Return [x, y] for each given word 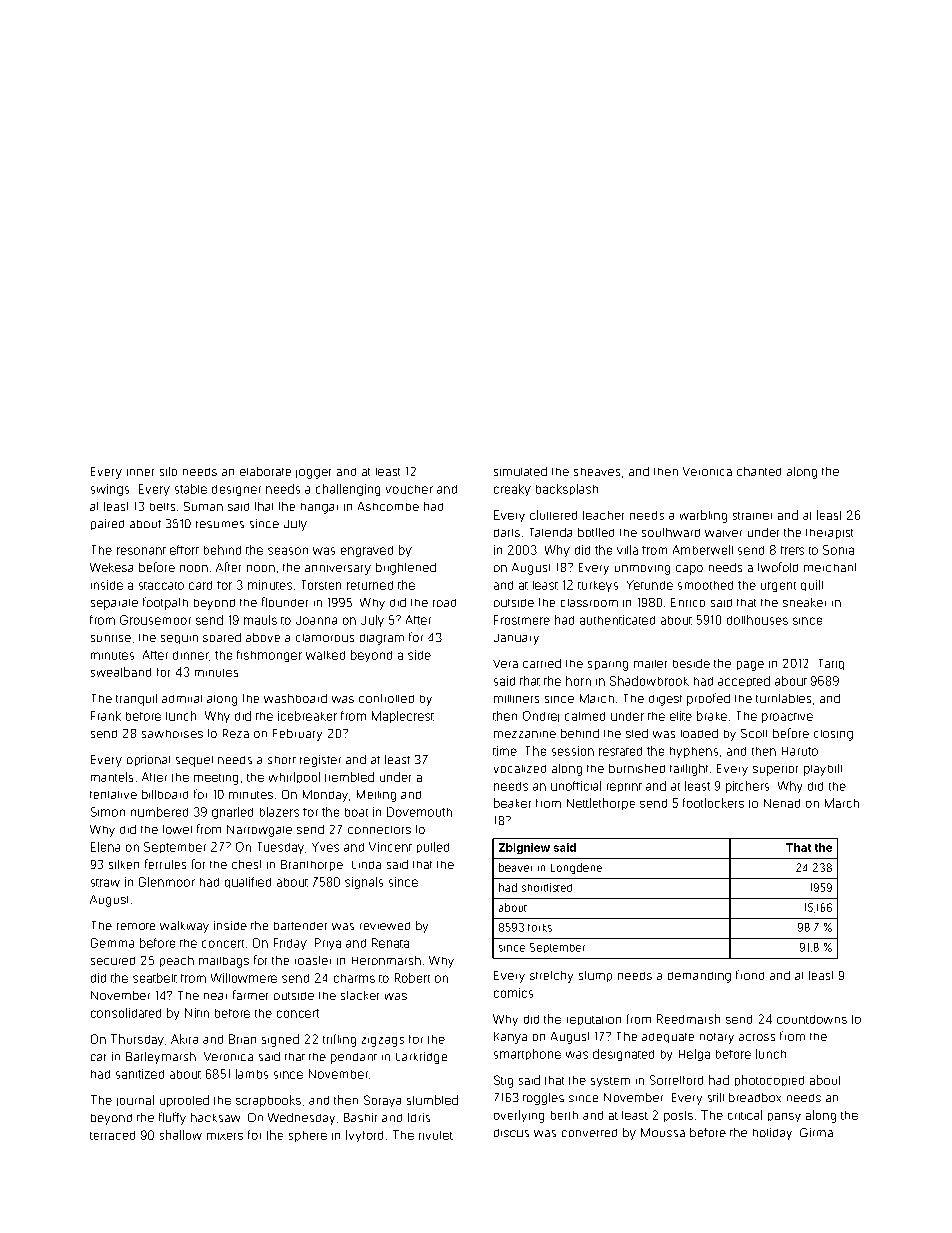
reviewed [385, 926]
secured [113, 961]
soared [222, 637]
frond [750, 975]
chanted [759, 471]
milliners [516, 699]
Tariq [831, 664]
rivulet [436, 1135]
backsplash [567, 489]
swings [110, 490]
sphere [308, 1136]
